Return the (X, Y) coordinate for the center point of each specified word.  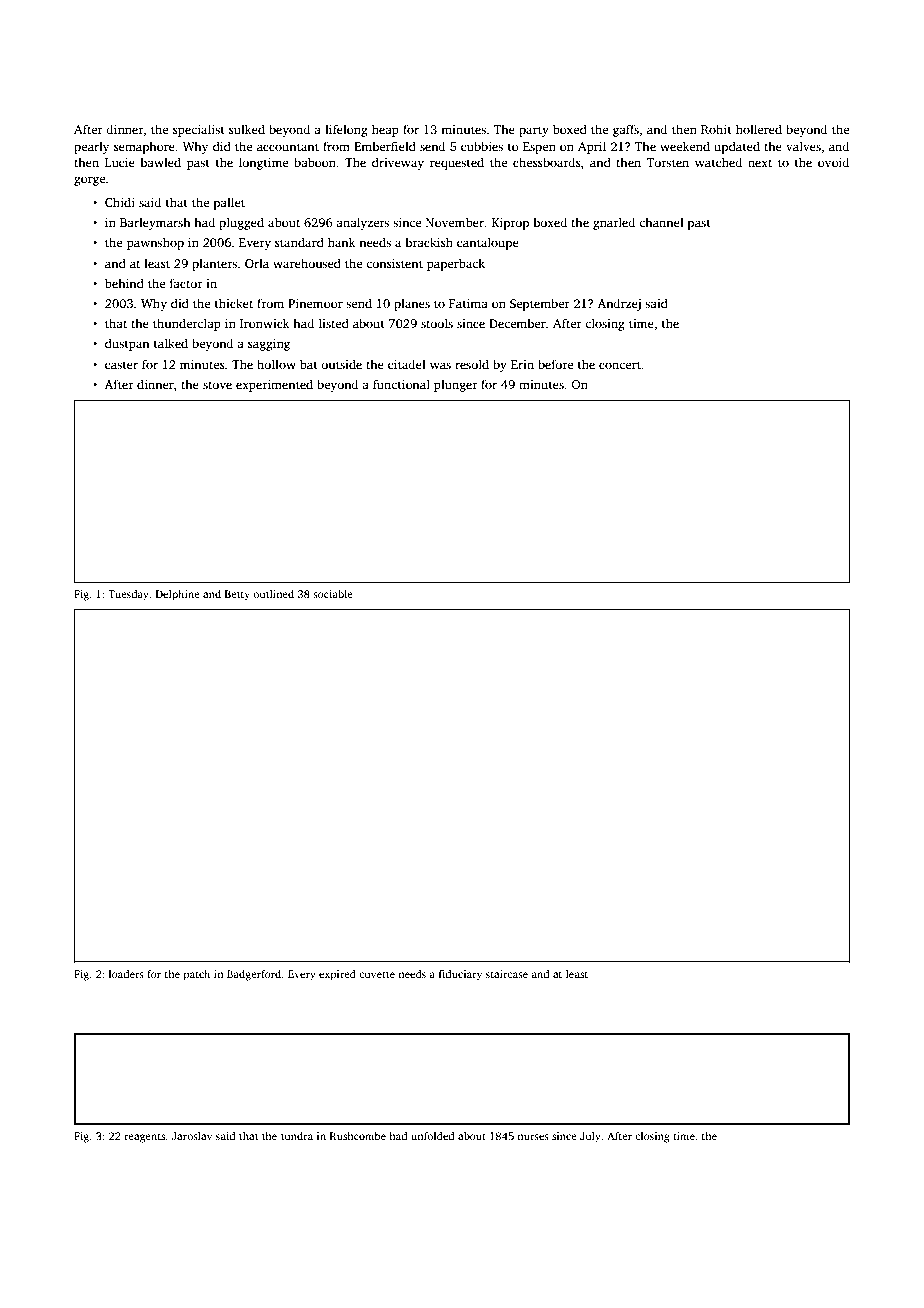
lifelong (346, 130)
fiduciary (460, 975)
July (590, 1137)
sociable (333, 594)
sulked (247, 129)
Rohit (716, 129)
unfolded (432, 1136)
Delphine (178, 595)
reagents (144, 1138)
